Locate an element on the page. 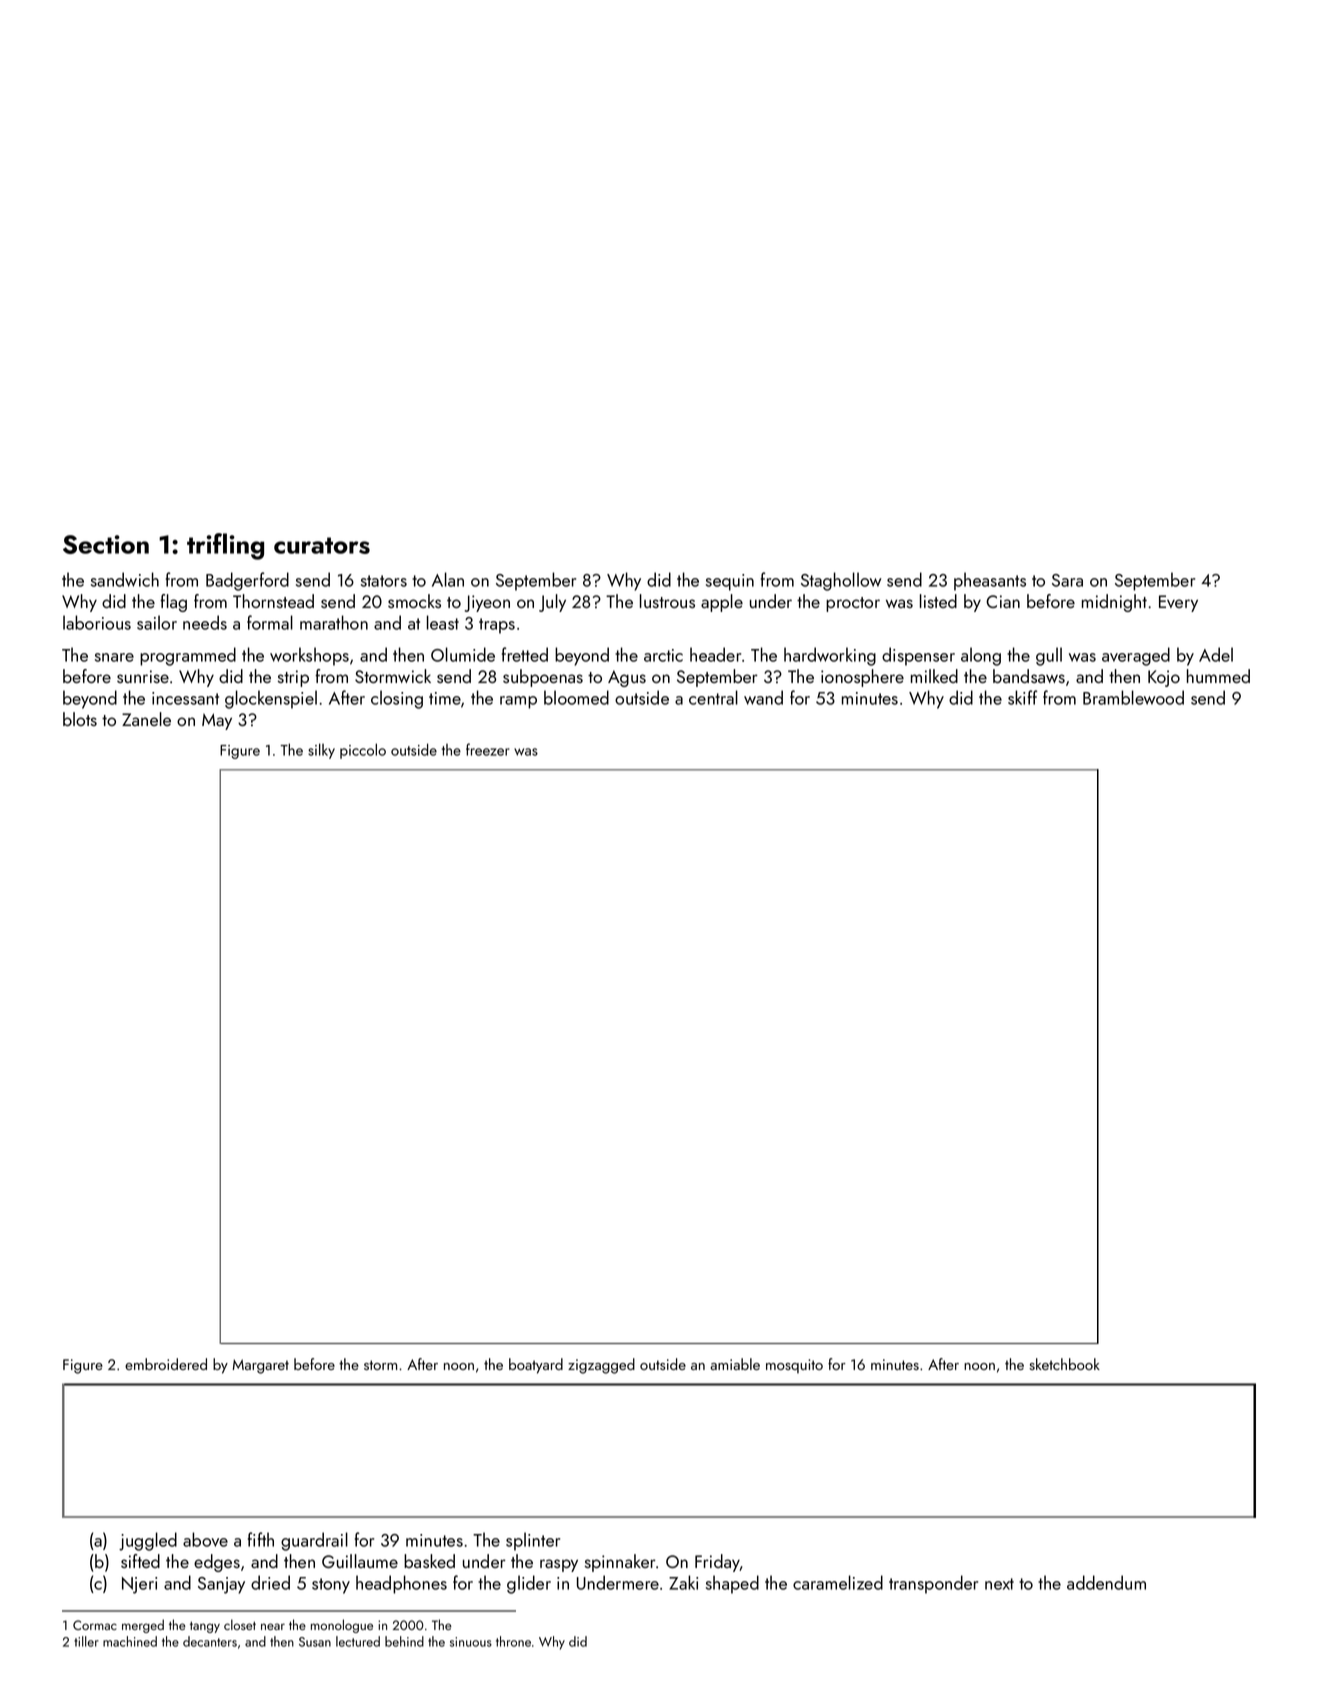  decanters is located at coordinates (210, 1641).
